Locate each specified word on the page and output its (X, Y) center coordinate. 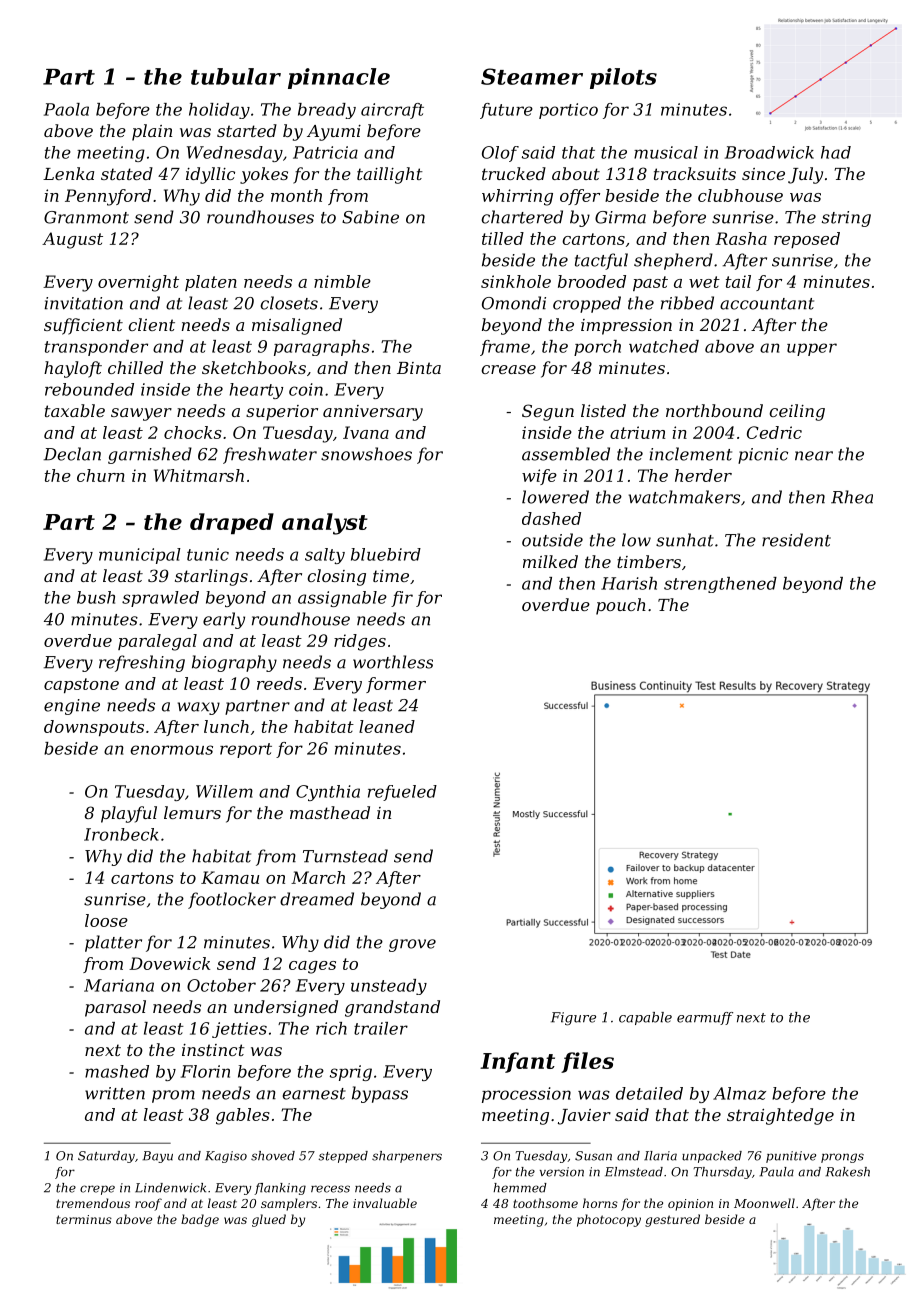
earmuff (705, 1018)
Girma (620, 217)
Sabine (370, 217)
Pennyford (108, 197)
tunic (208, 554)
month (296, 195)
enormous (171, 750)
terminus (84, 1219)
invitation (83, 303)
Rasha (741, 238)
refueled (402, 793)
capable (645, 1018)
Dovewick (169, 963)
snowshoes (366, 454)
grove (412, 945)
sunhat (685, 540)
